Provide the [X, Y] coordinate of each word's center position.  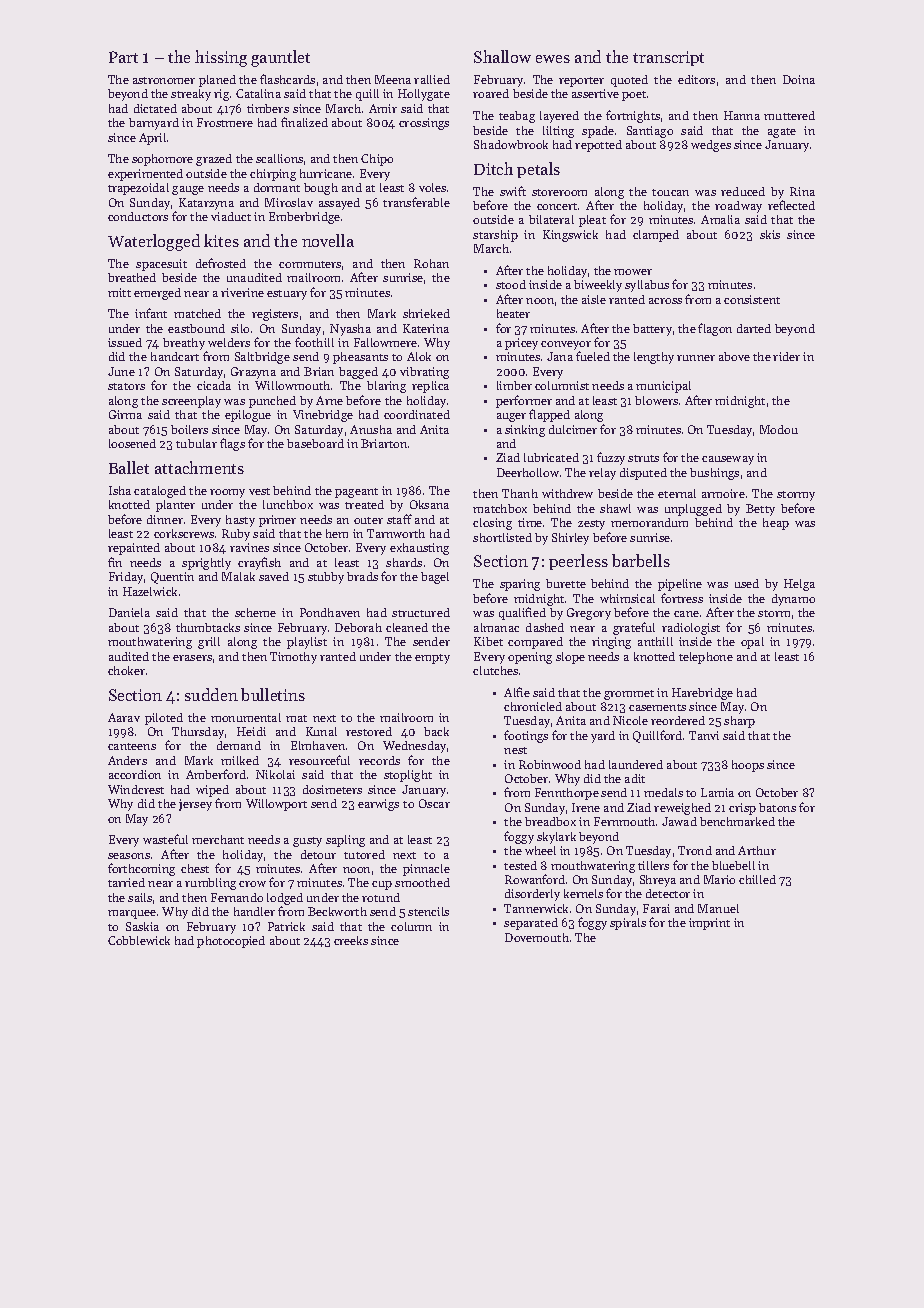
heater [513, 313]
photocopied [231, 942]
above [734, 356]
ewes [553, 59]
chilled [757, 879]
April [152, 139]
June [121, 371]
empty [432, 659]
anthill [655, 641]
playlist [307, 643]
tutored [364, 854]
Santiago [650, 132]
